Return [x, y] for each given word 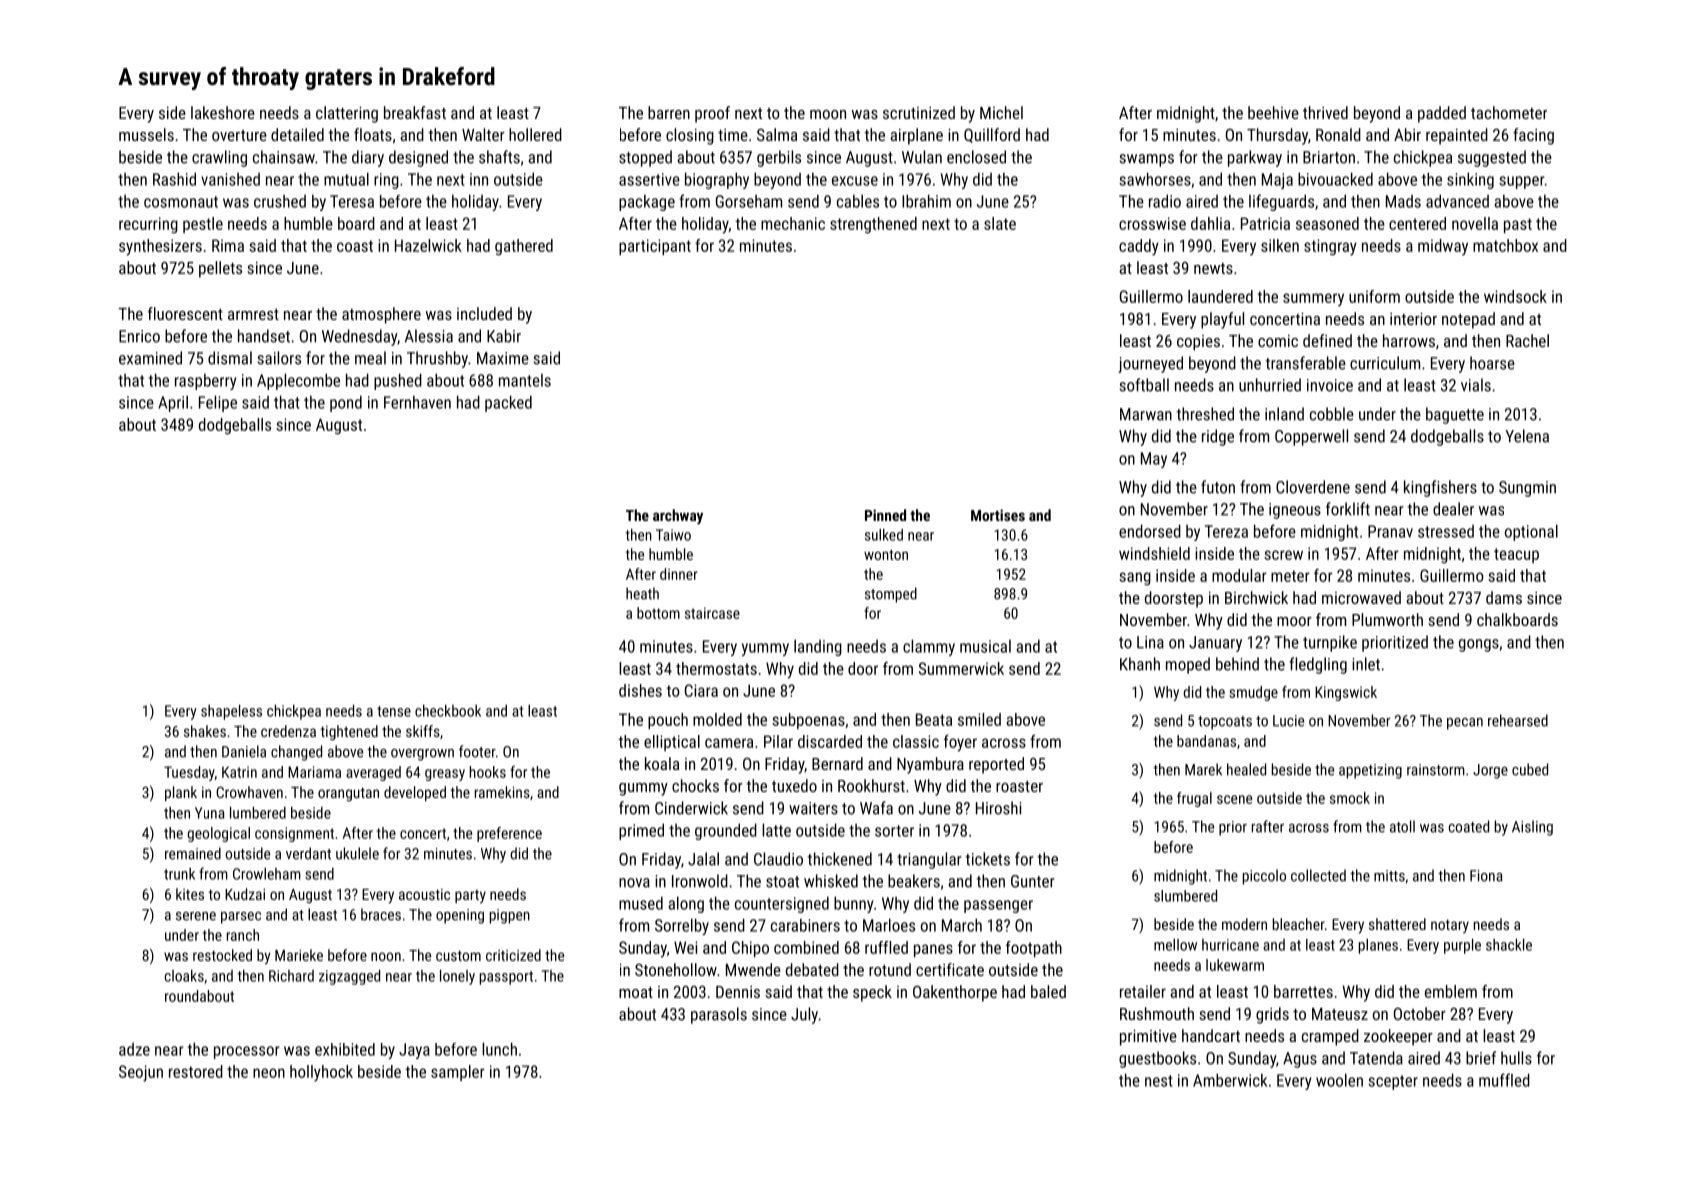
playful [1222, 320]
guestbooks [1157, 1059]
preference [509, 834]
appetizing [1370, 771]
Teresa [352, 201]
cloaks [184, 976]
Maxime [503, 358]
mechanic [793, 223]
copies [1198, 343]
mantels [525, 380]
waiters [813, 808]
